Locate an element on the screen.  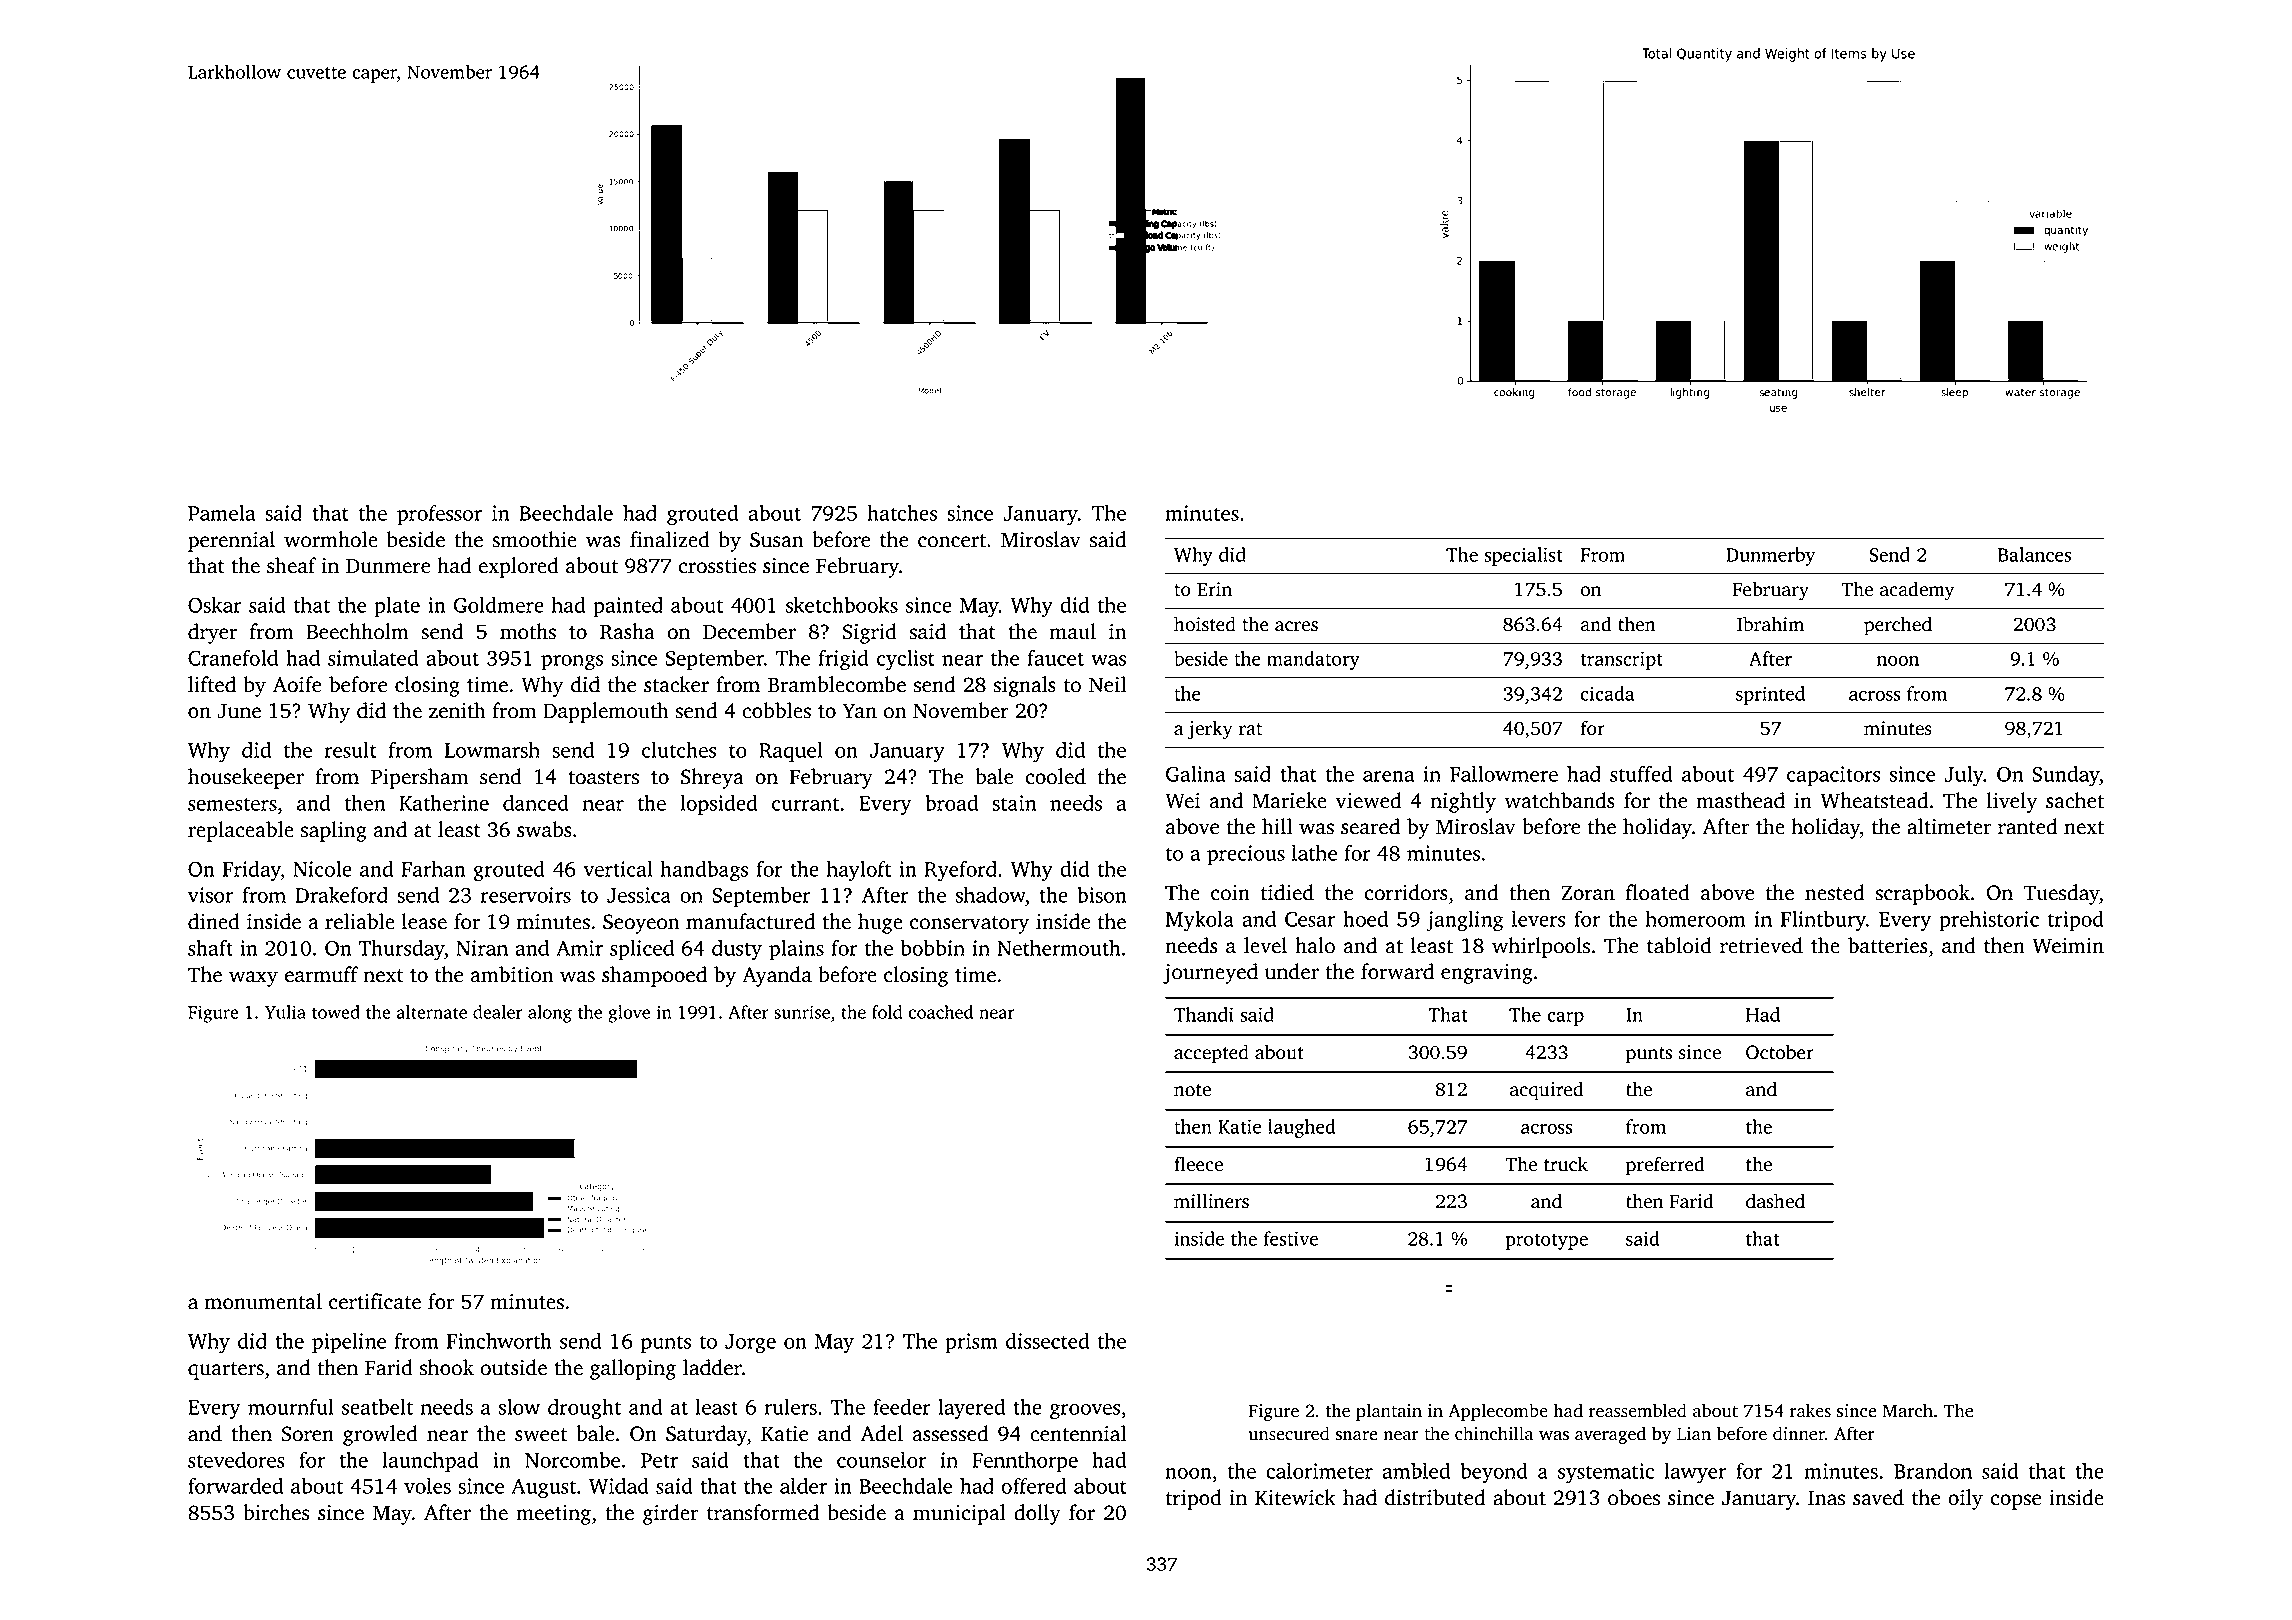
sprinted is located at coordinates (1770, 695).
